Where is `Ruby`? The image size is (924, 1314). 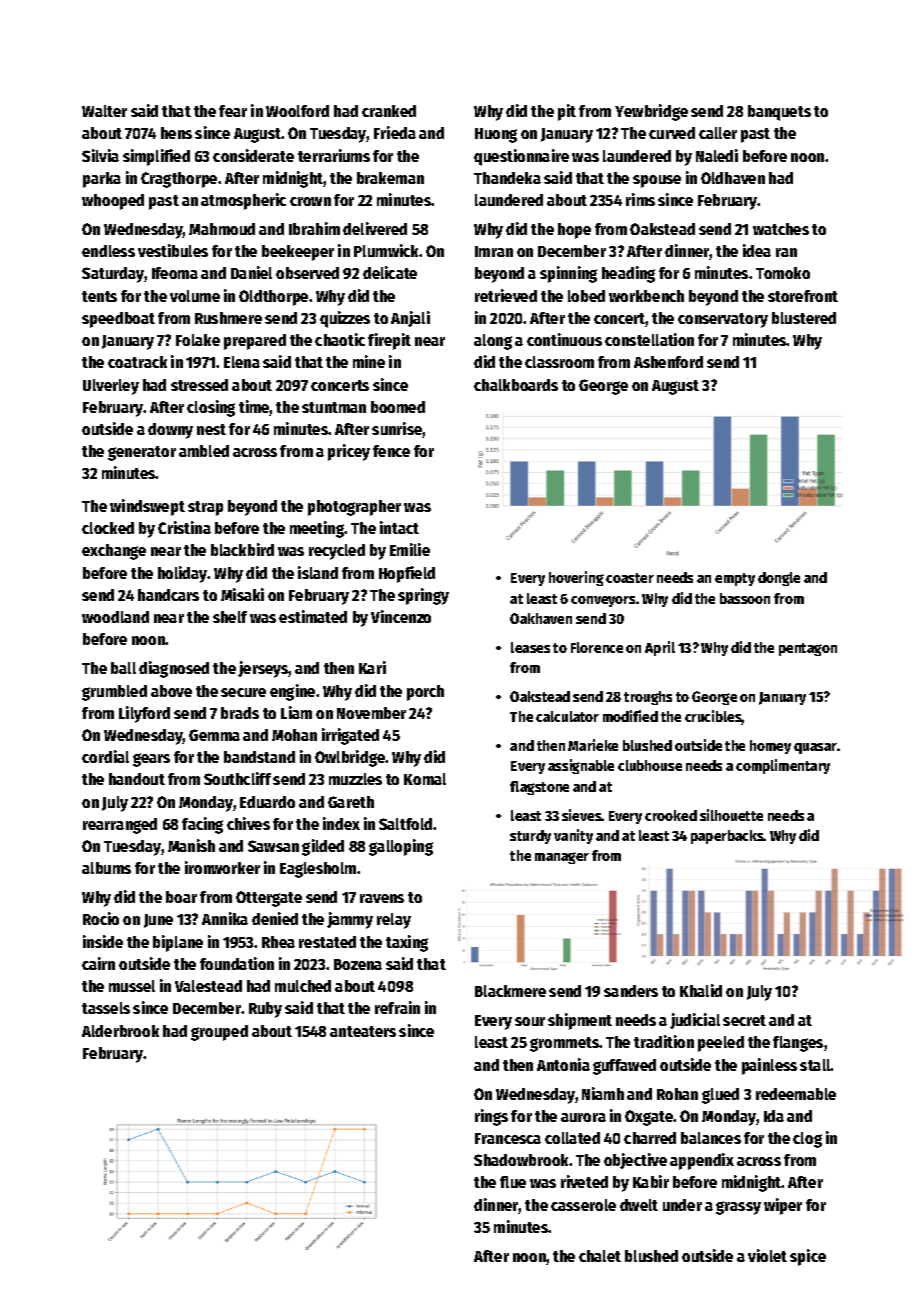 Ruby is located at coordinates (265, 1010).
